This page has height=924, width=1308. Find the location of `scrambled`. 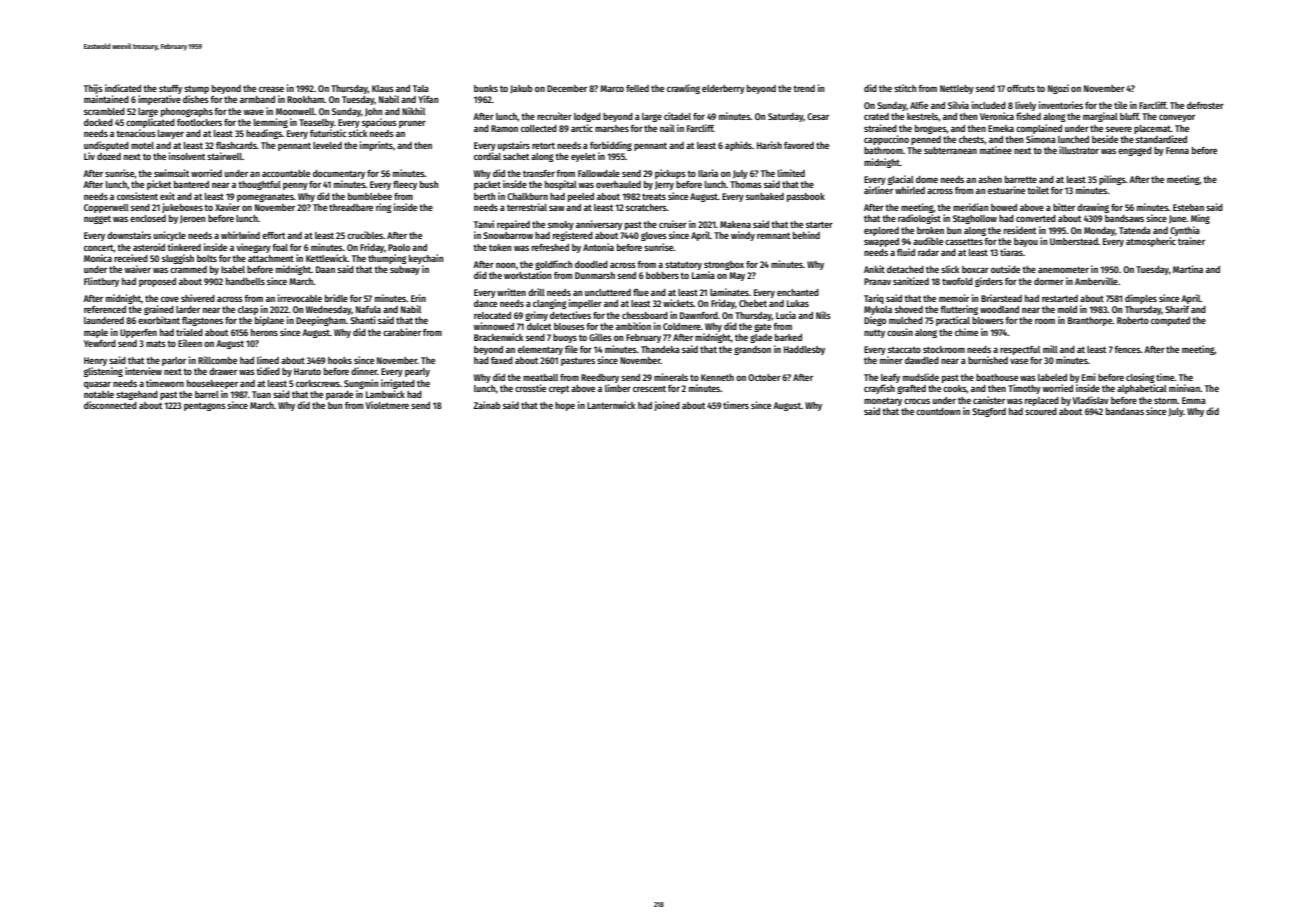

scrambled is located at coordinates (104, 111).
